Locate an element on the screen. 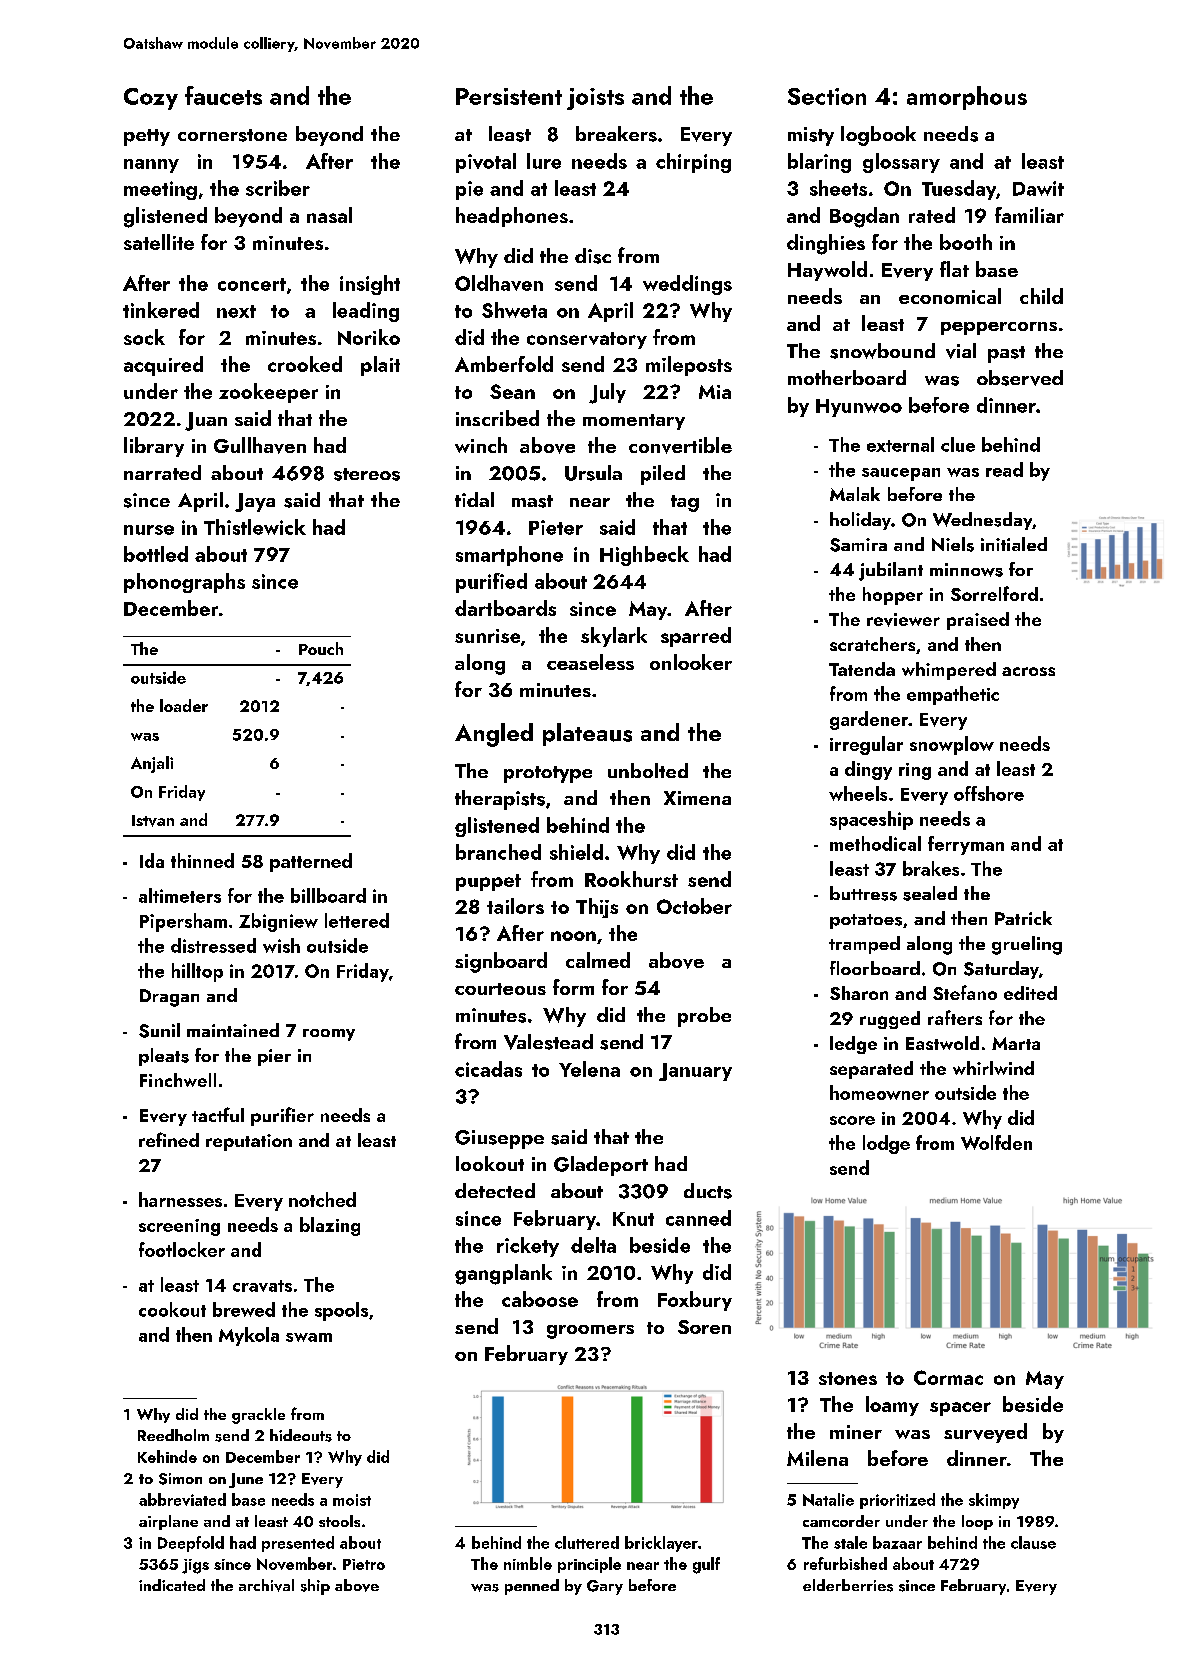 This screenshot has width=1187, height=1678. holiday is located at coordinates (860, 521).
